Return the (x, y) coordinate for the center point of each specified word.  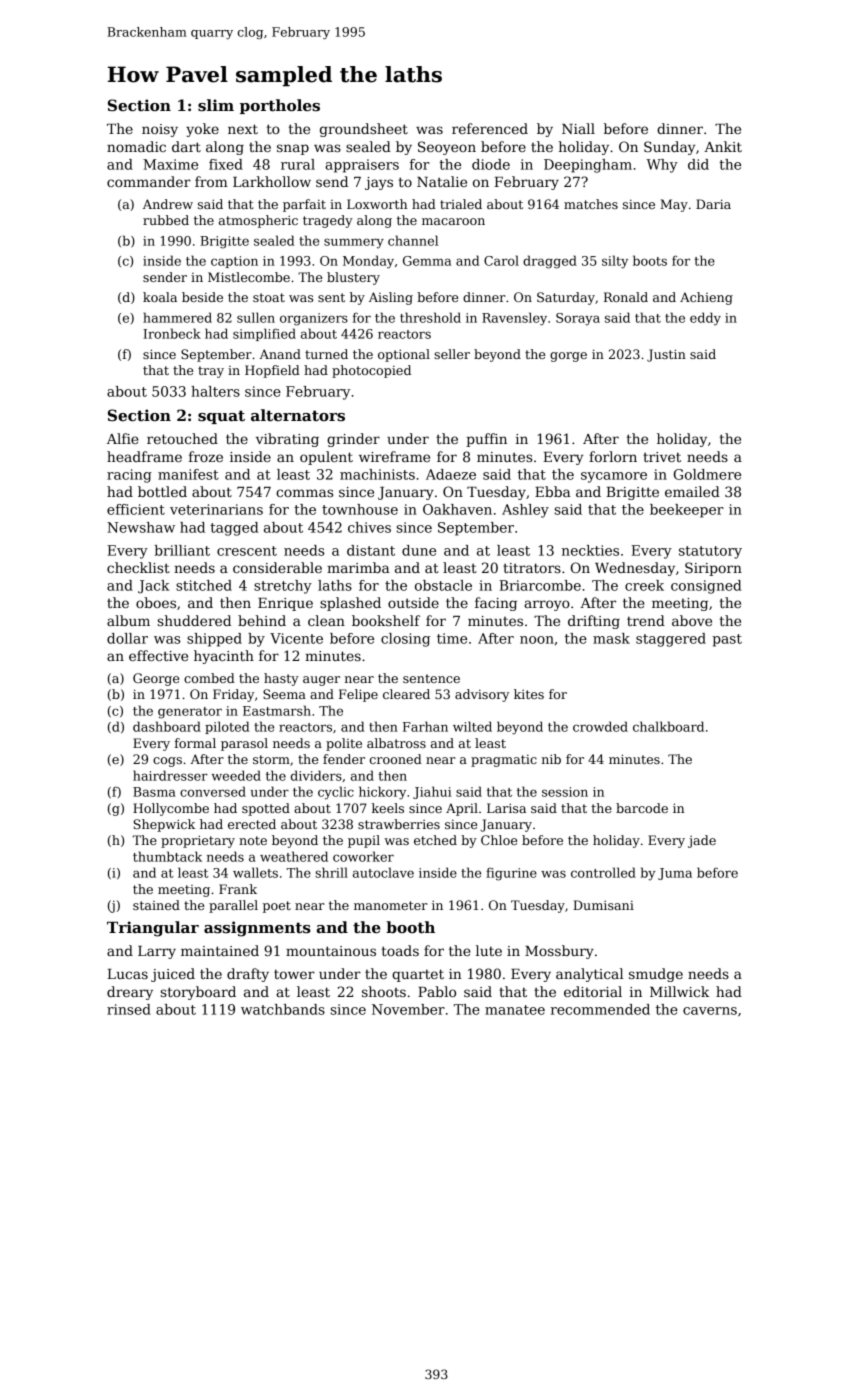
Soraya (578, 319)
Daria (713, 204)
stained (156, 905)
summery (354, 243)
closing (405, 640)
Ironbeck (172, 333)
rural (298, 164)
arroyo (547, 605)
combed (209, 678)
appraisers (362, 166)
